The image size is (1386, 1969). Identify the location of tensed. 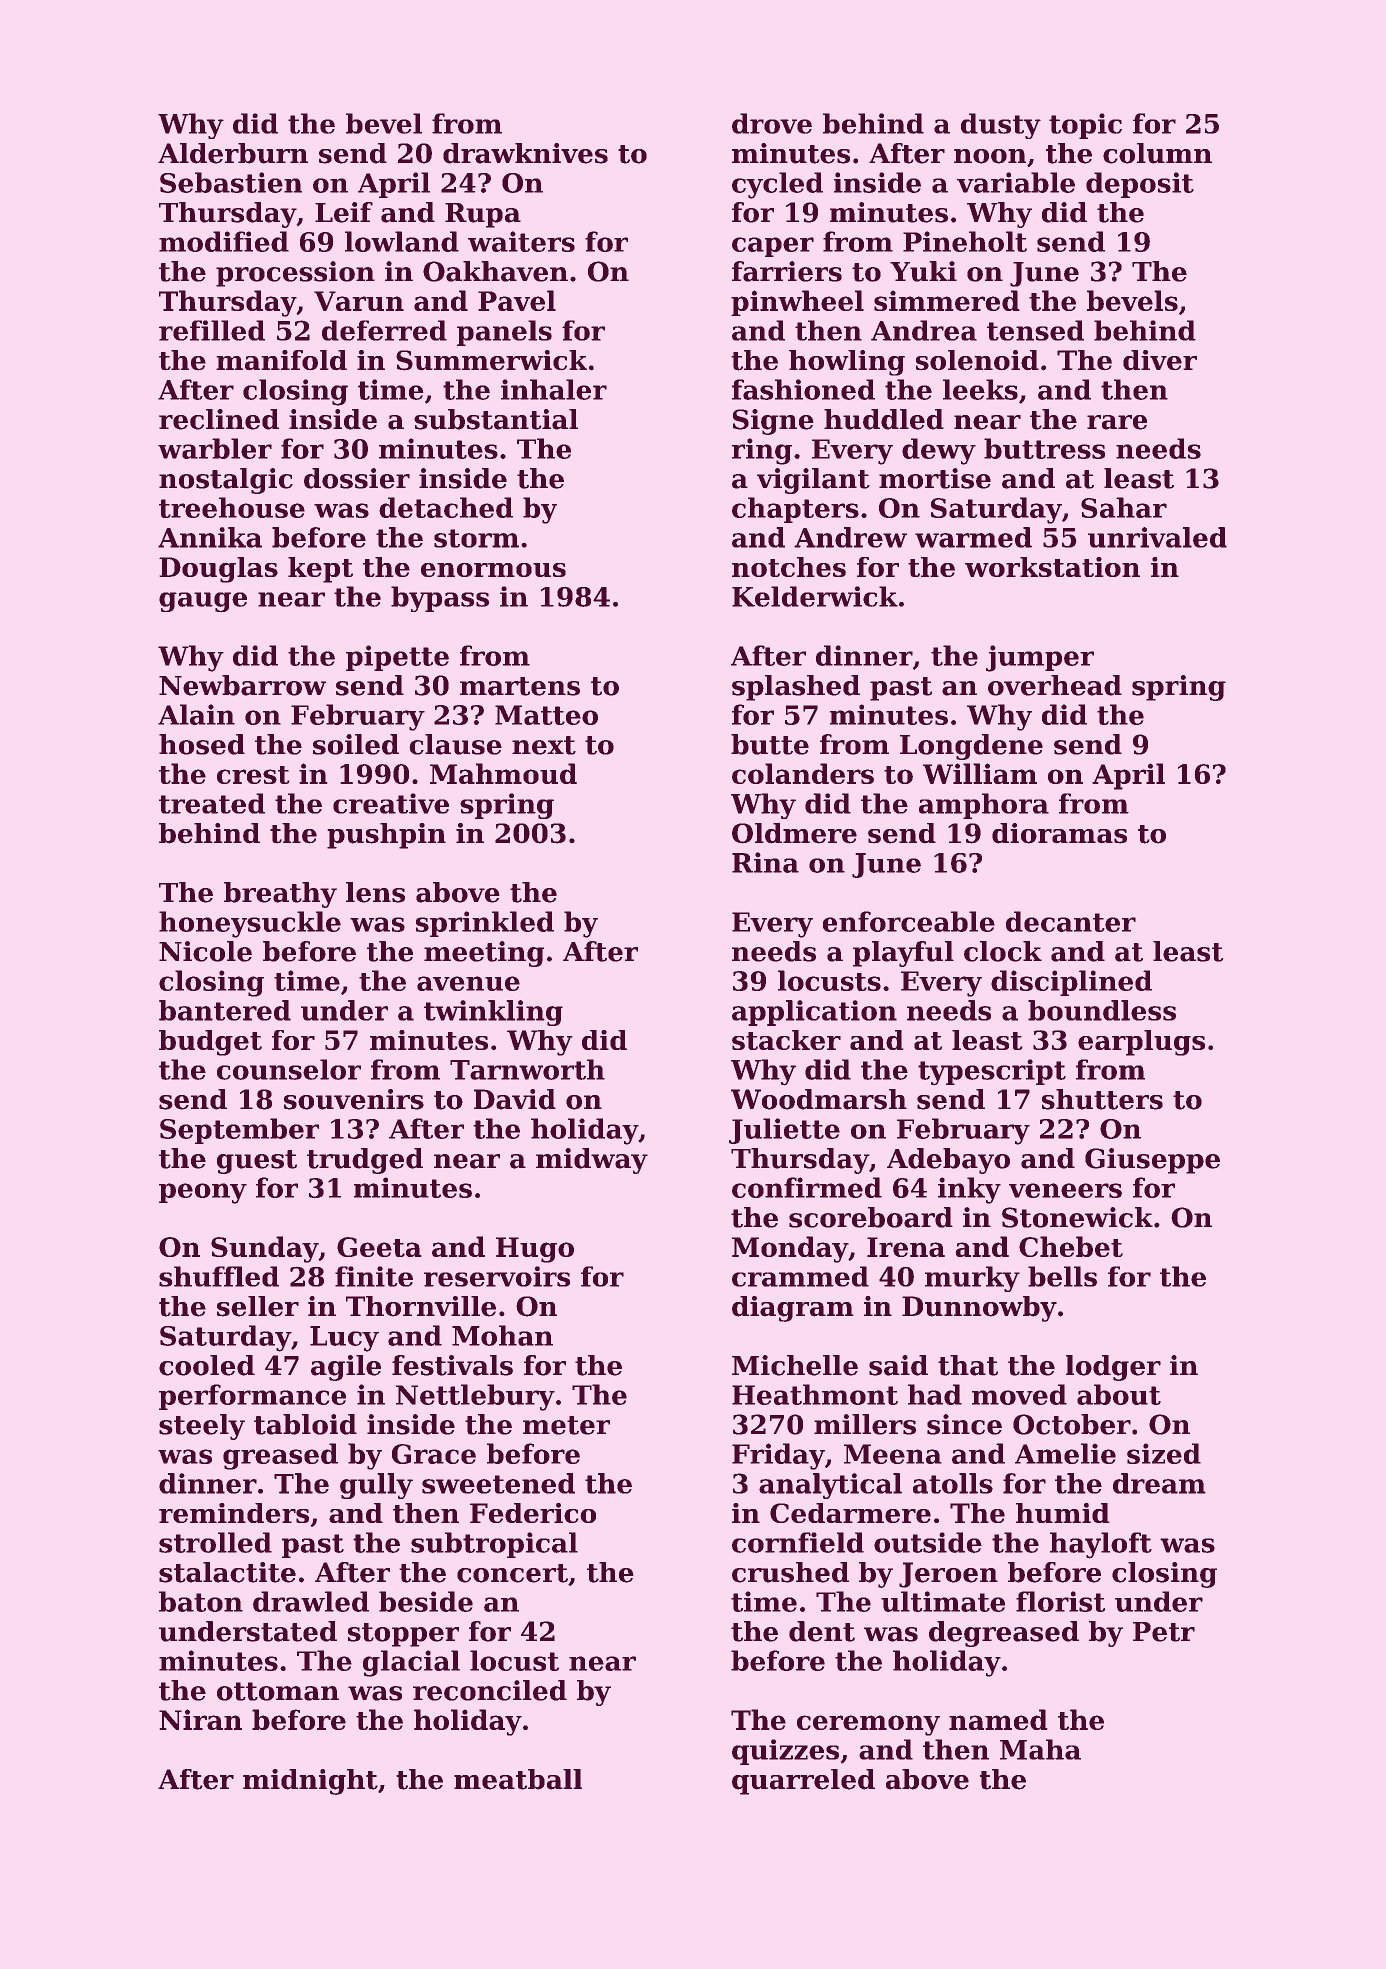
(1035, 330).
